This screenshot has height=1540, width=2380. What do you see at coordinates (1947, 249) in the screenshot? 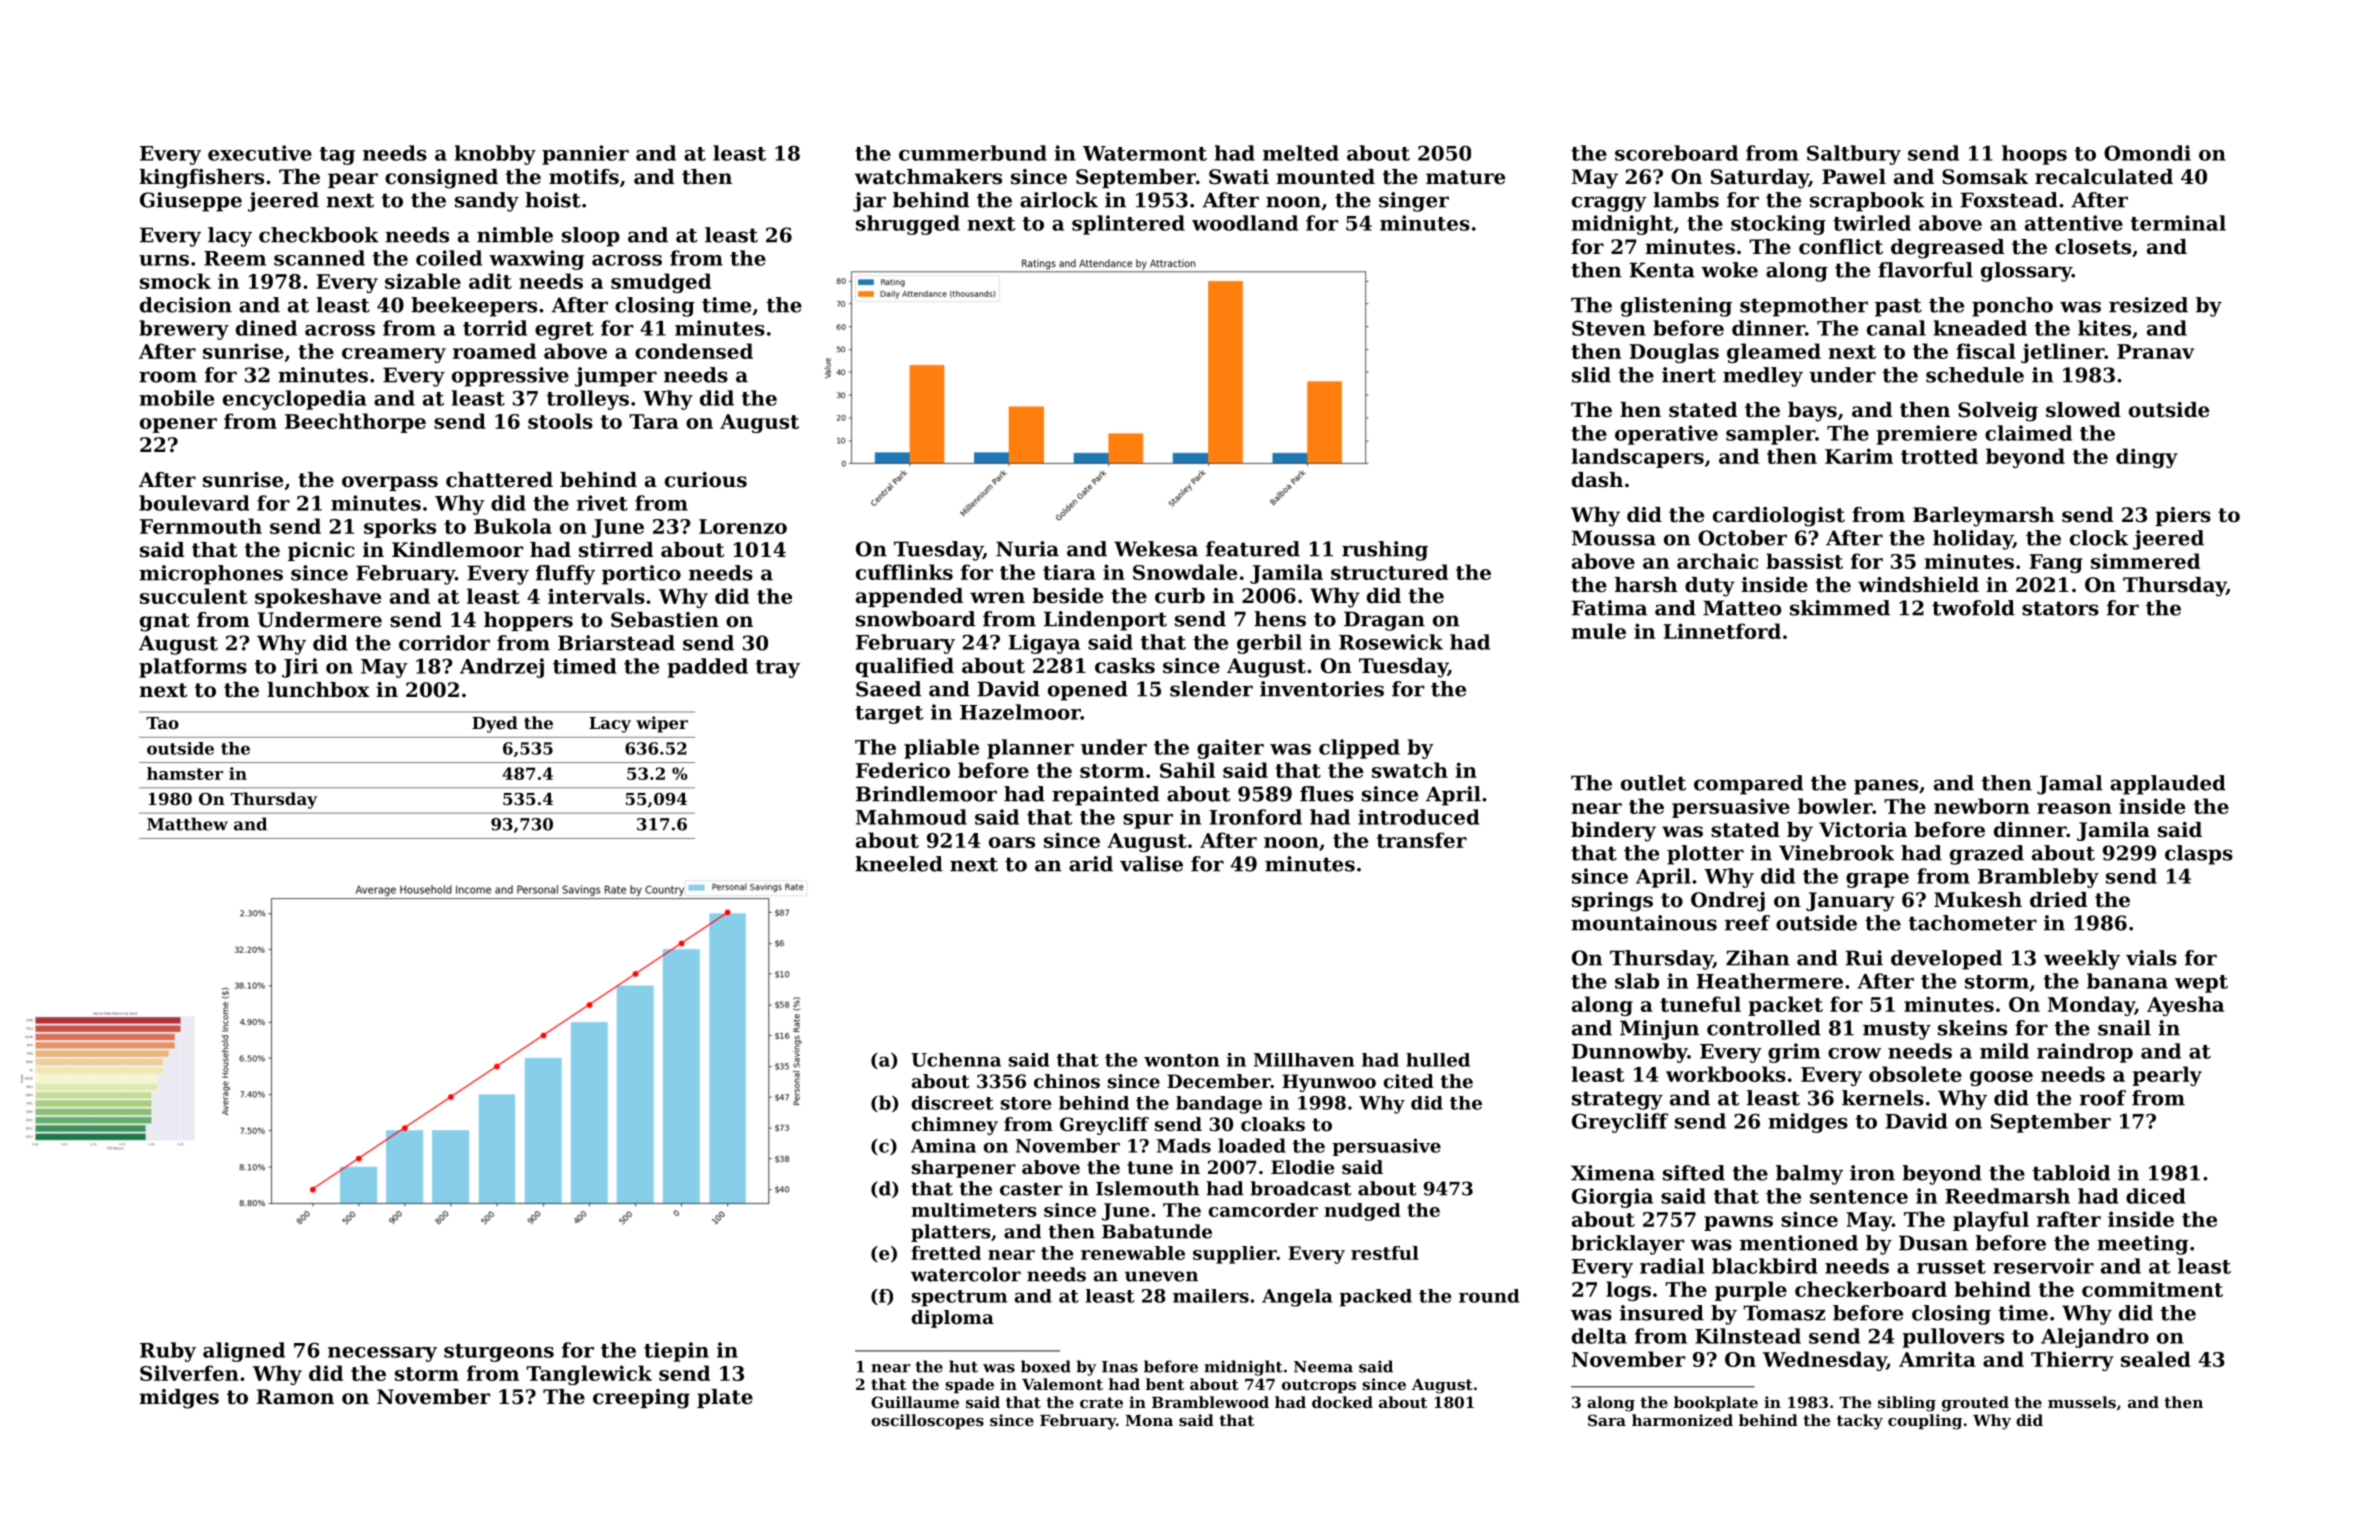
I see `degreased` at bounding box center [1947, 249].
